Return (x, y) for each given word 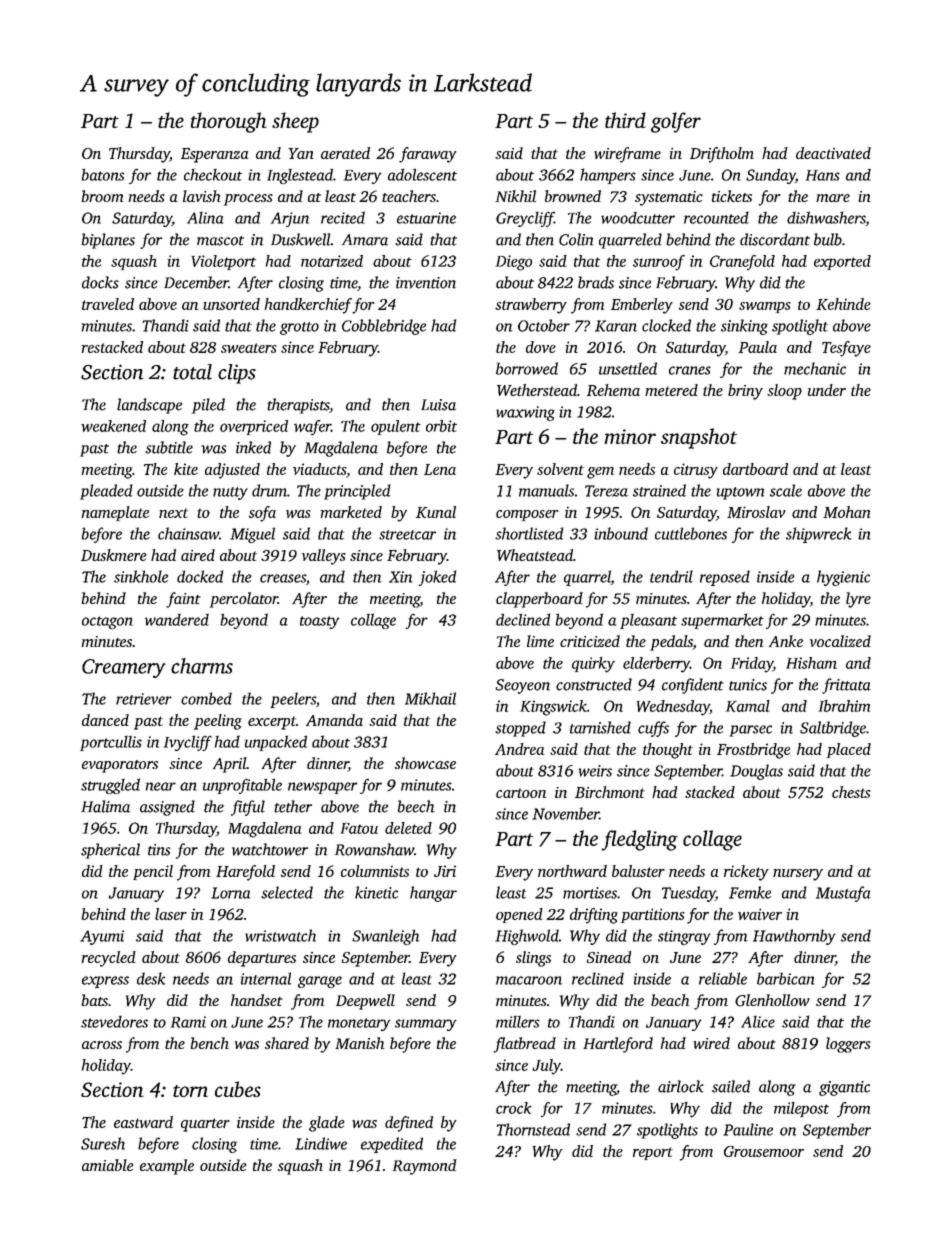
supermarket (722, 621)
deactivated (833, 153)
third (625, 120)
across (102, 1045)
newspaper (323, 788)
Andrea (519, 749)
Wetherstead (537, 390)
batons (103, 174)
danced (105, 720)
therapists (298, 406)
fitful (248, 808)
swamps (765, 307)
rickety (746, 873)
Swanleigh (385, 937)
